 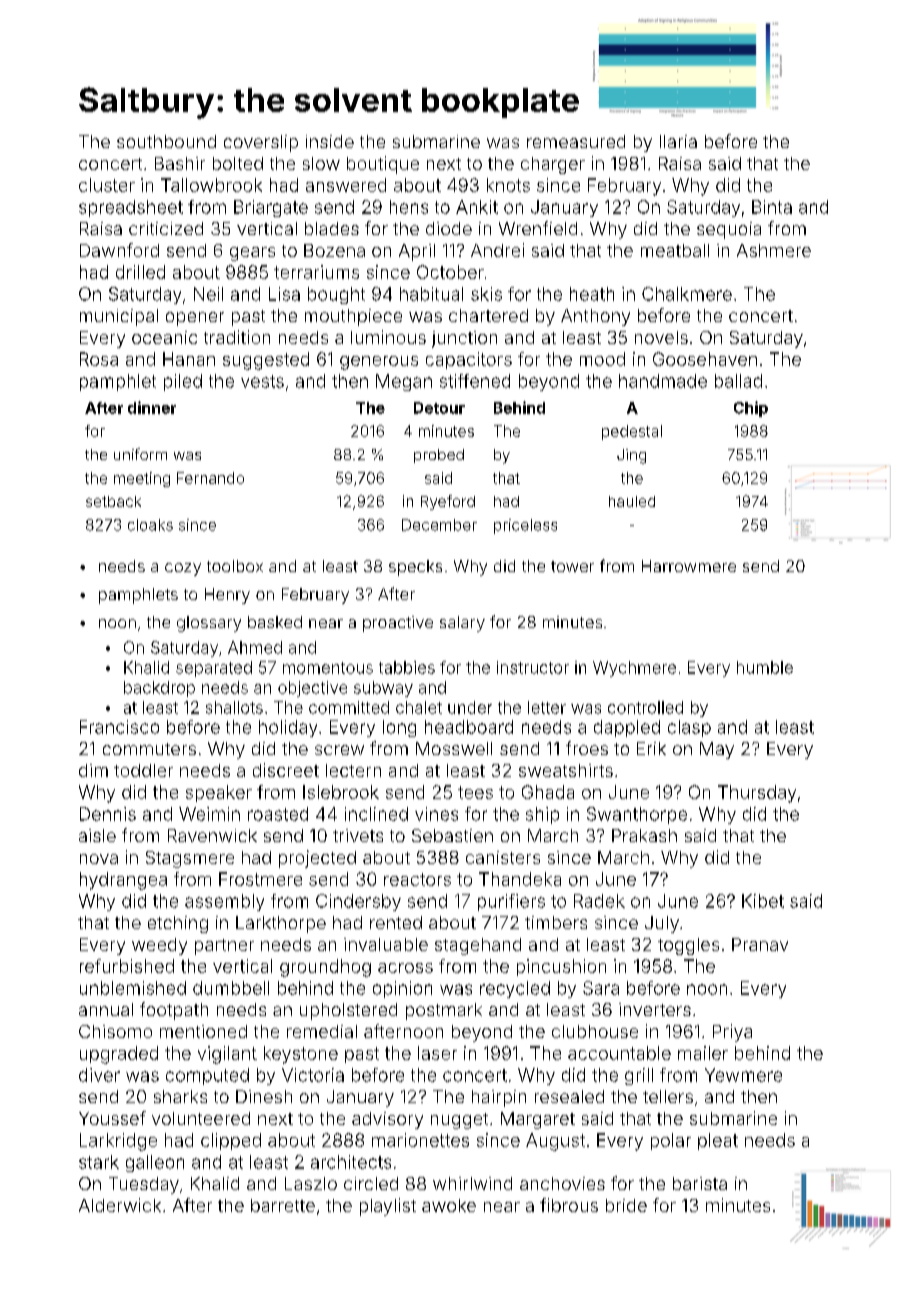 What do you see at coordinates (774, 250) in the screenshot?
I see `Ashmere` at bounding box center [774, 250].
